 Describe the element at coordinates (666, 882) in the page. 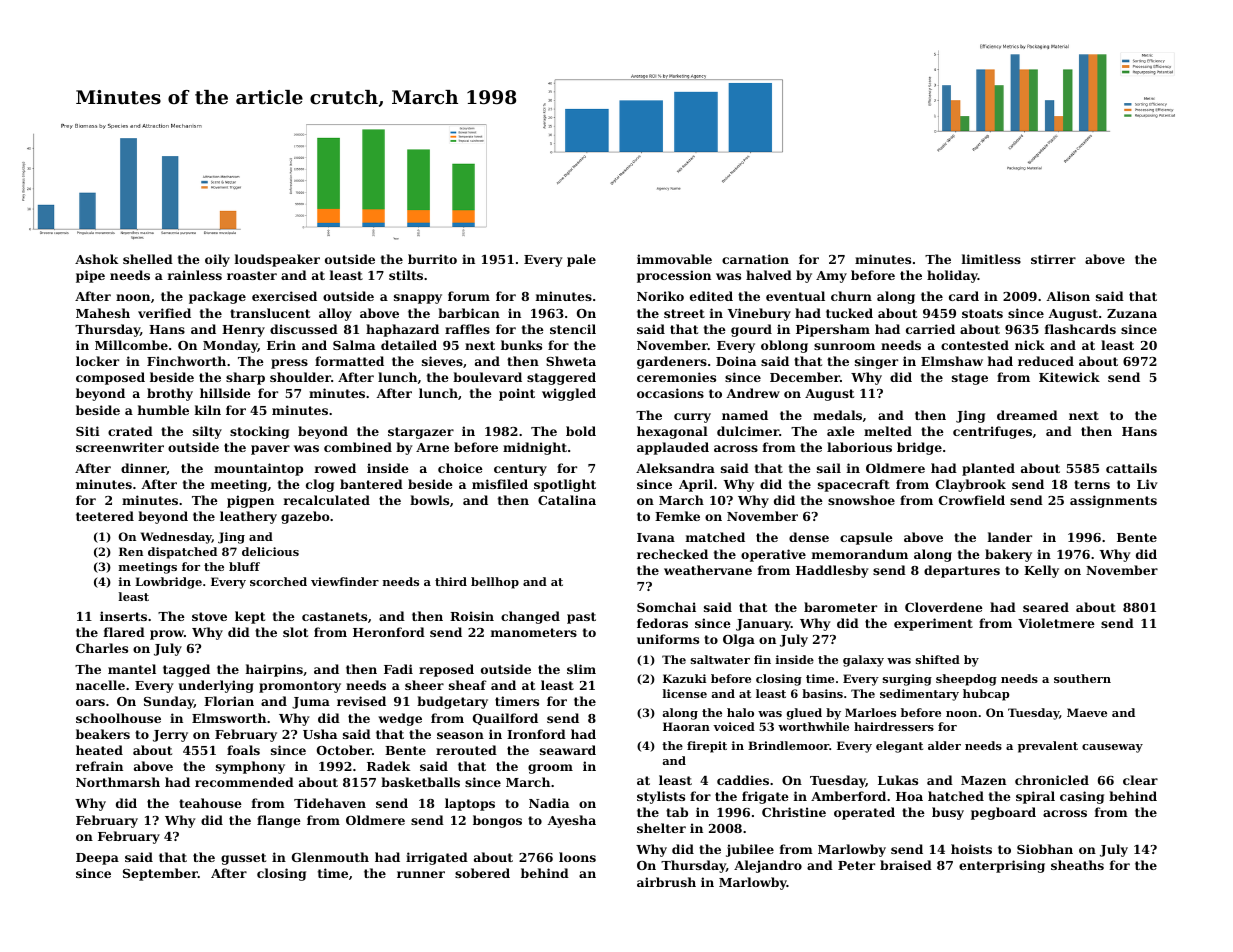

I see `airbrush` at that location.
